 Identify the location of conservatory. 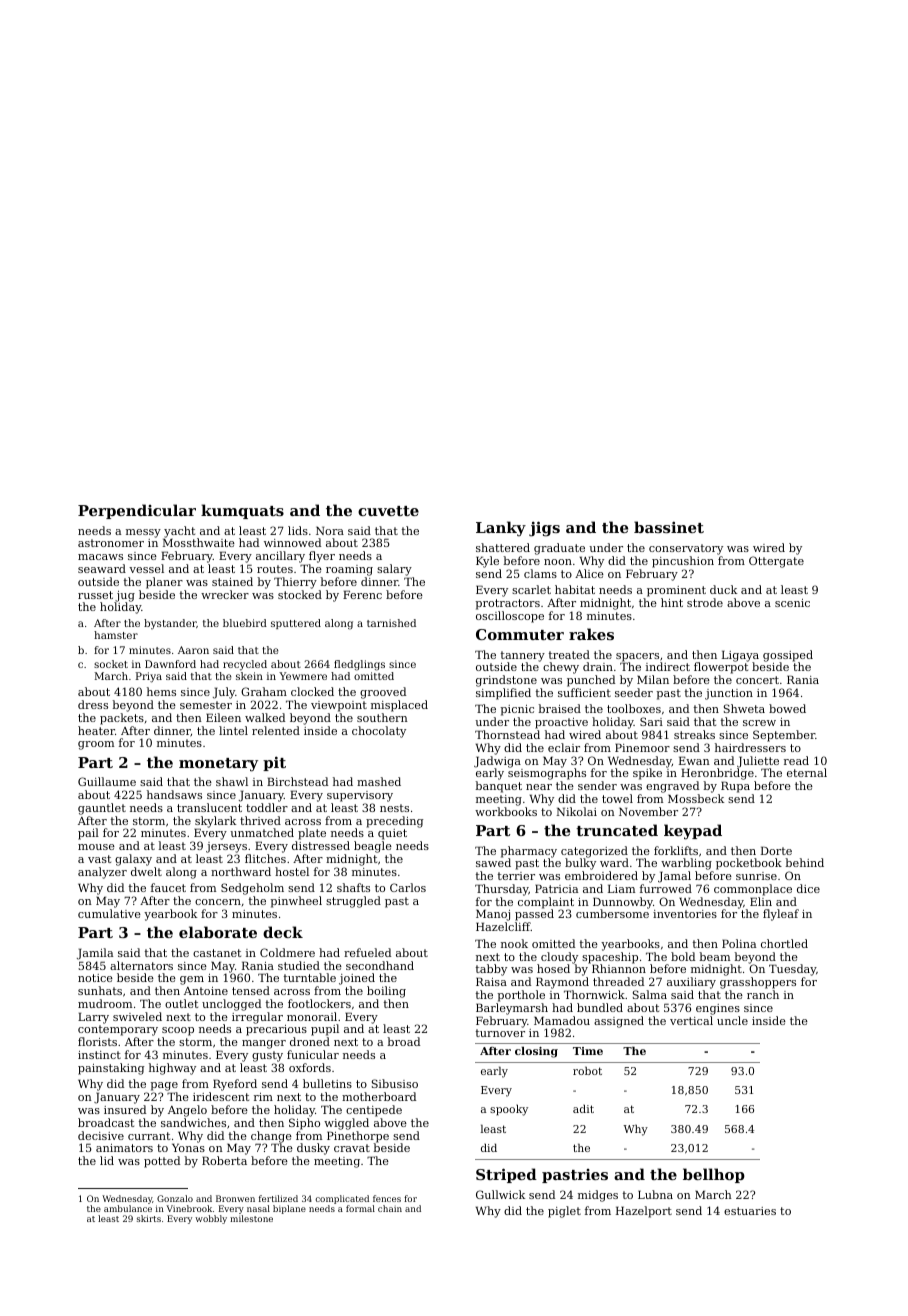
(686, 549).
